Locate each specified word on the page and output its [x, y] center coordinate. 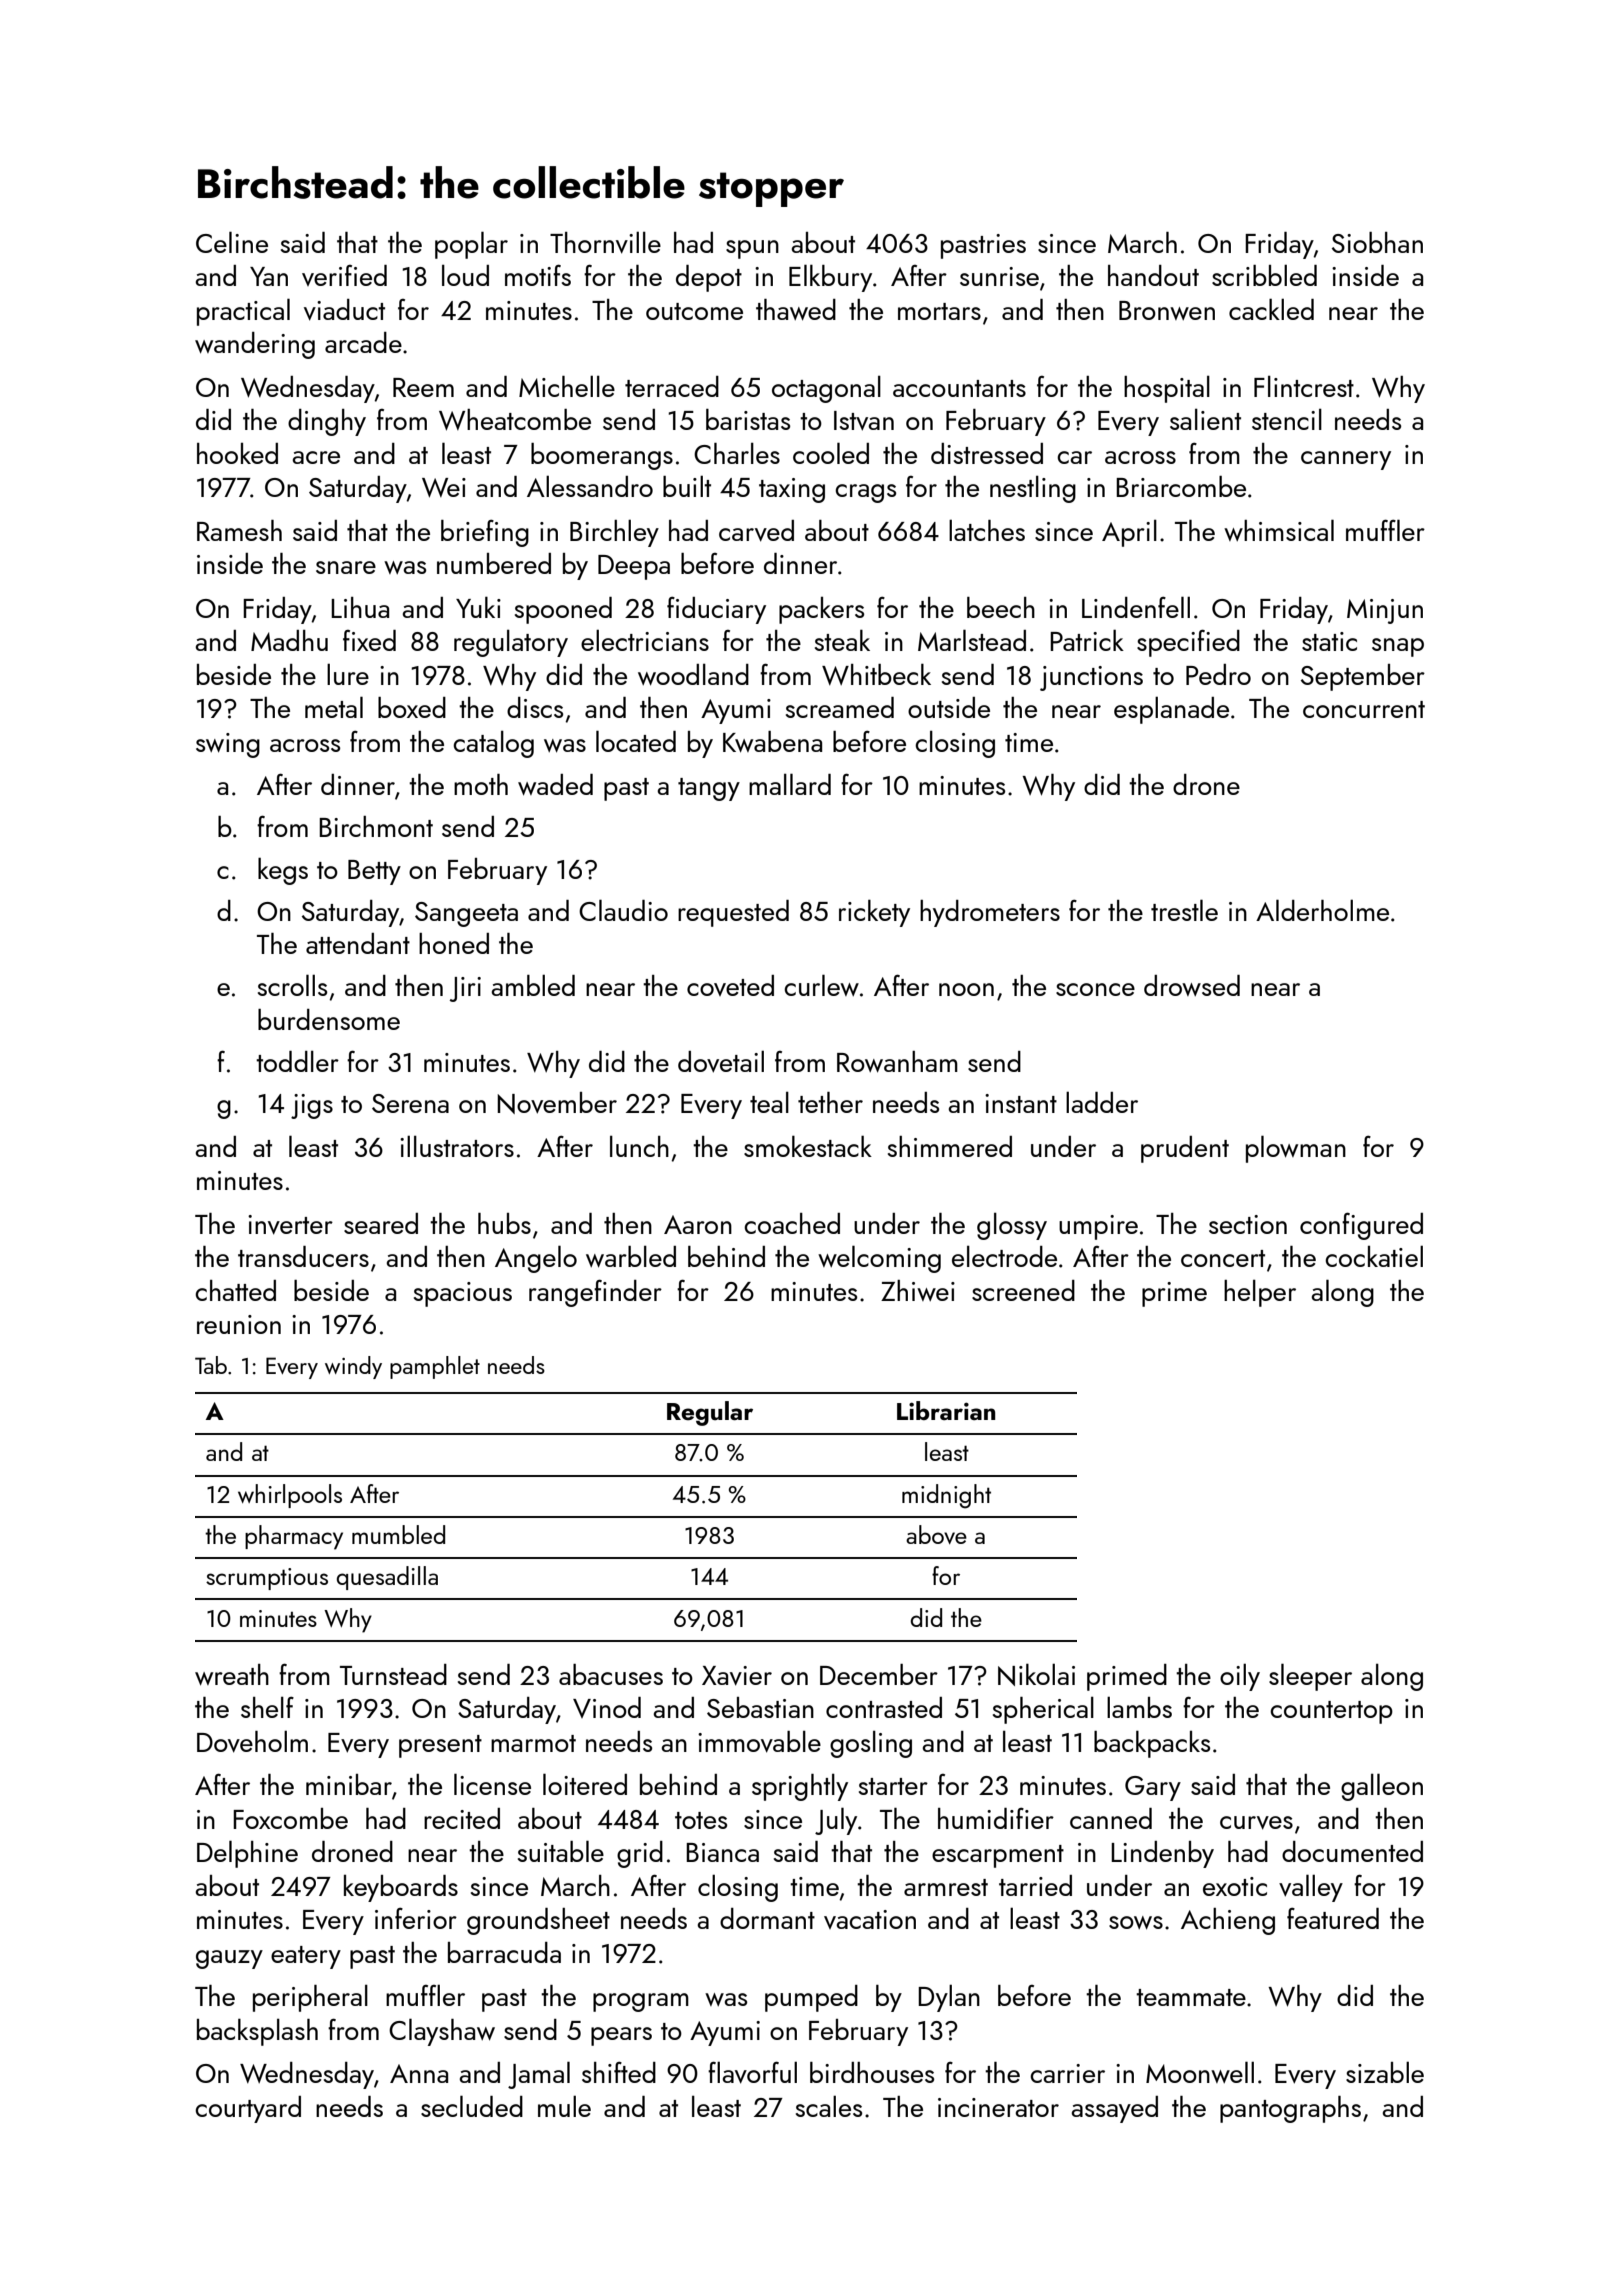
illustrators [457, 1146]
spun [752, 249]
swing [228, 745]
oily [1240, 1677]
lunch [639, 1146]
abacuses [611, 1674]
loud [465, 275]
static [1329, 641]
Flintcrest [1304, 386]
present [440, 1746]
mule [564, 2106]
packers [821, 610]
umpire [1098, 1227]
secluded [472, 2106]
